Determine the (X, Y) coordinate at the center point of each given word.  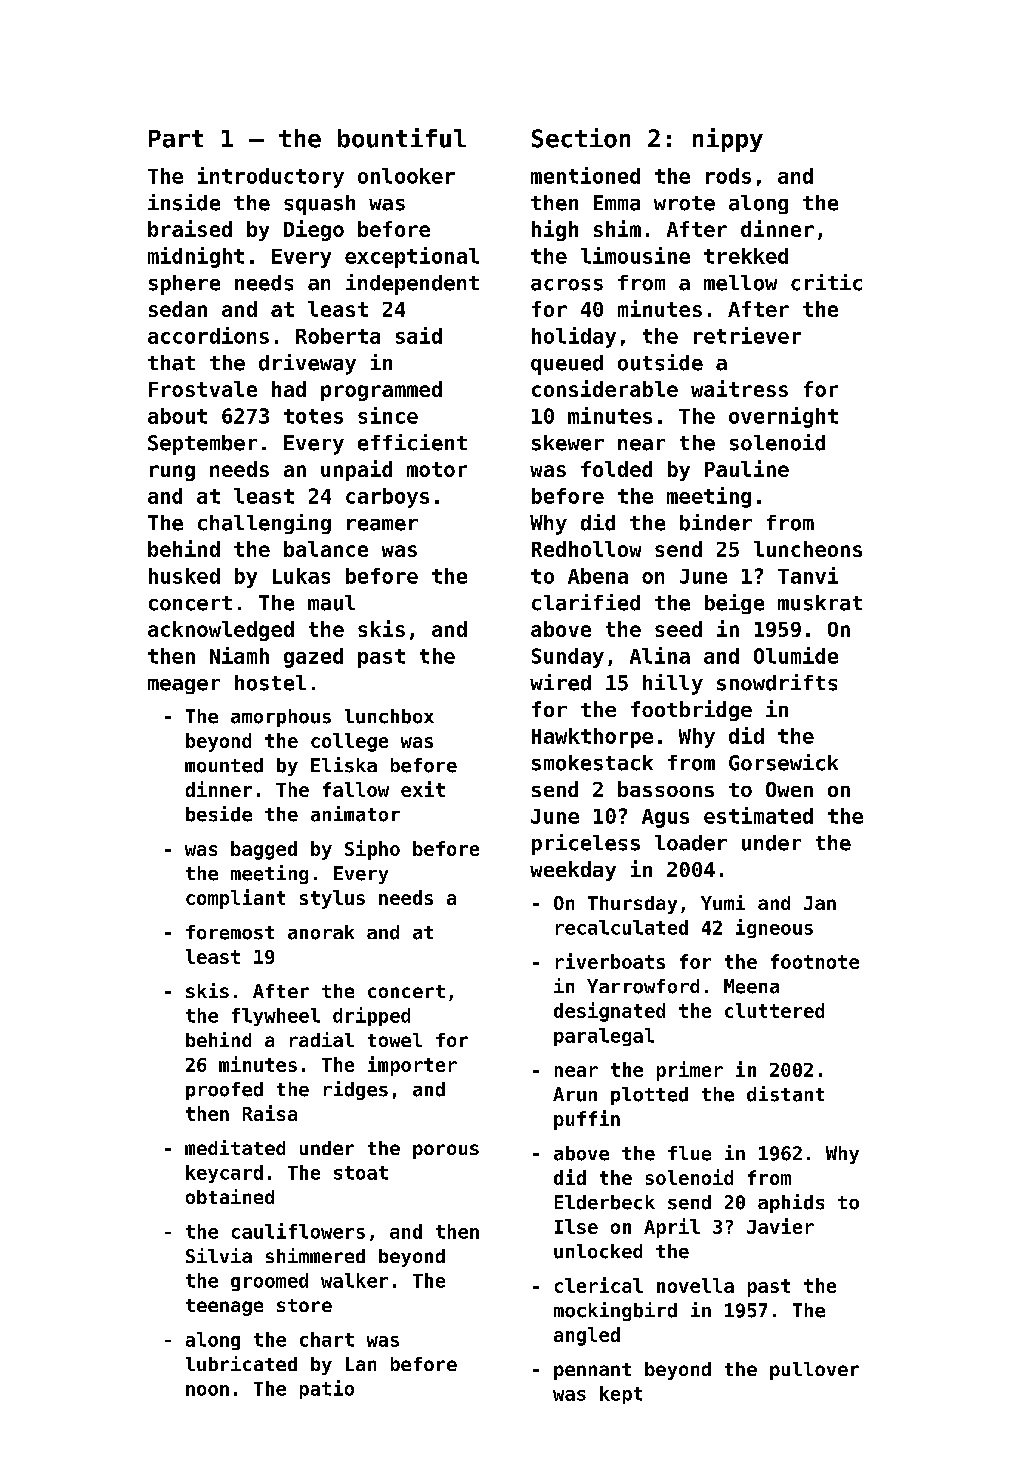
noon (207, 1390)
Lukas (301, 576)
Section (581, 138)
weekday (573, 871)
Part (176, 139)
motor (437, 469)
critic (826, 282)
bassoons (666, 789)
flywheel (276, 1017)
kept (621, 1395)
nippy (728, 140)
